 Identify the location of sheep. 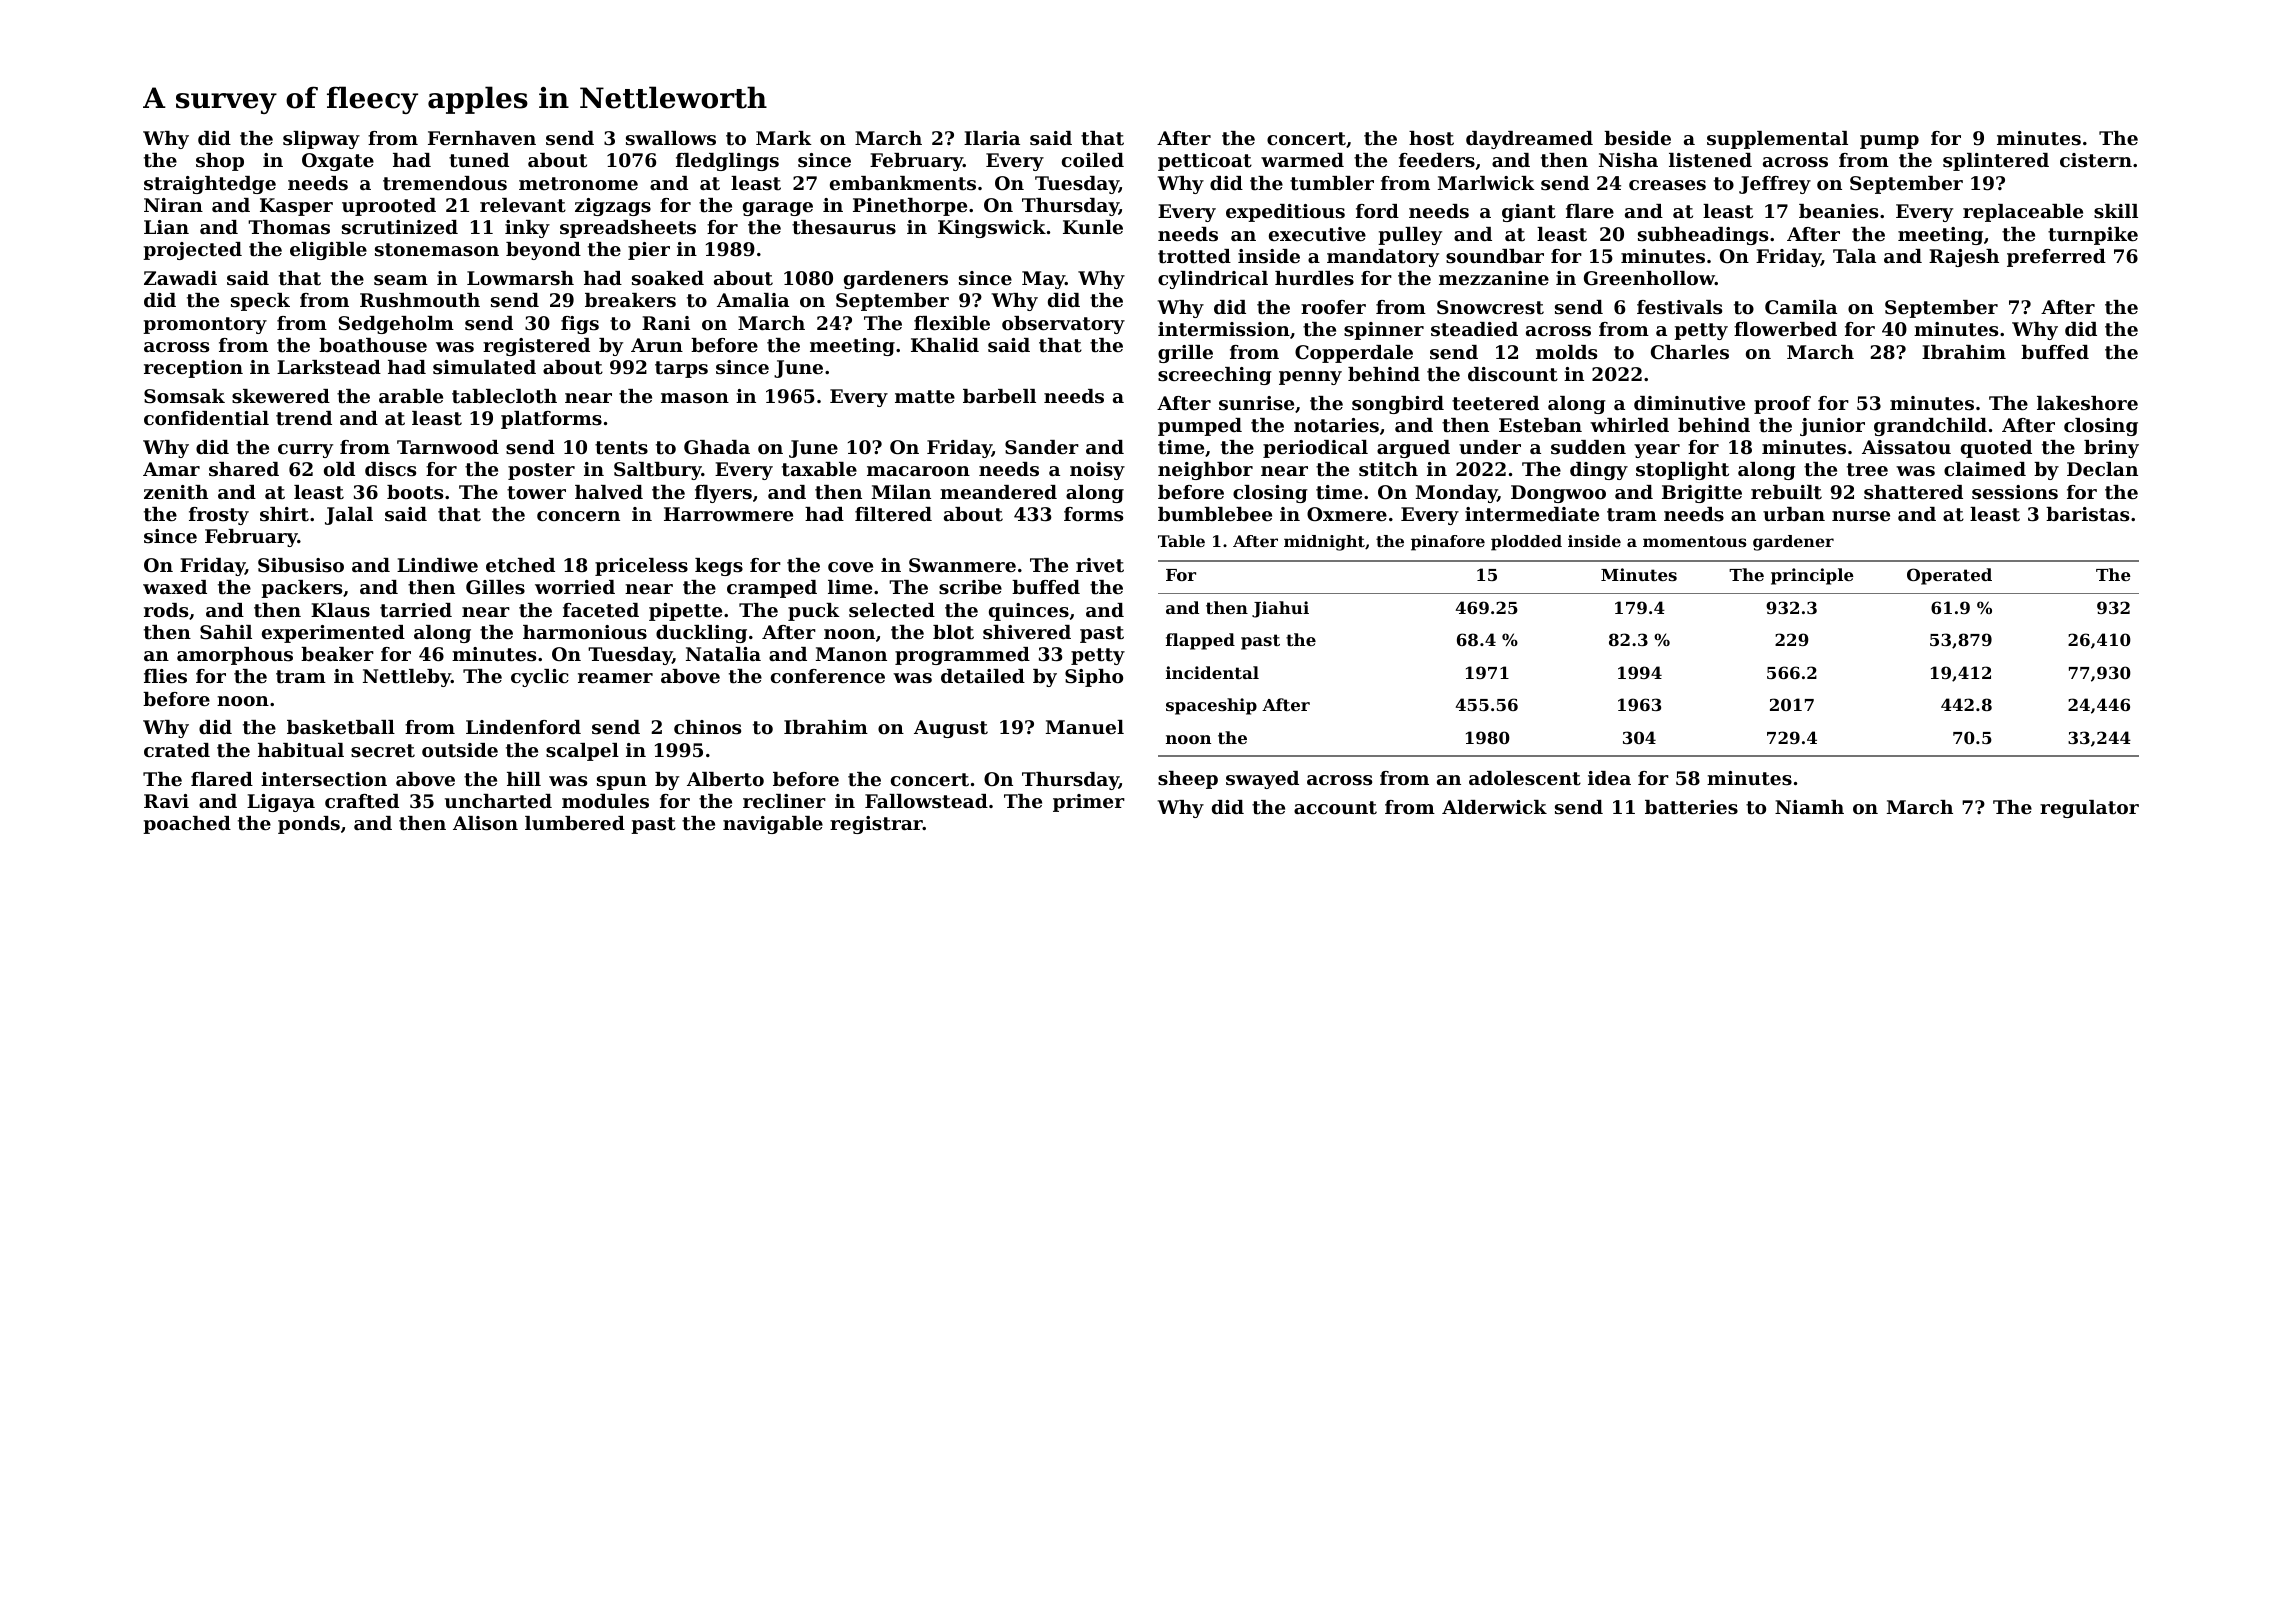
(1188, 780).
